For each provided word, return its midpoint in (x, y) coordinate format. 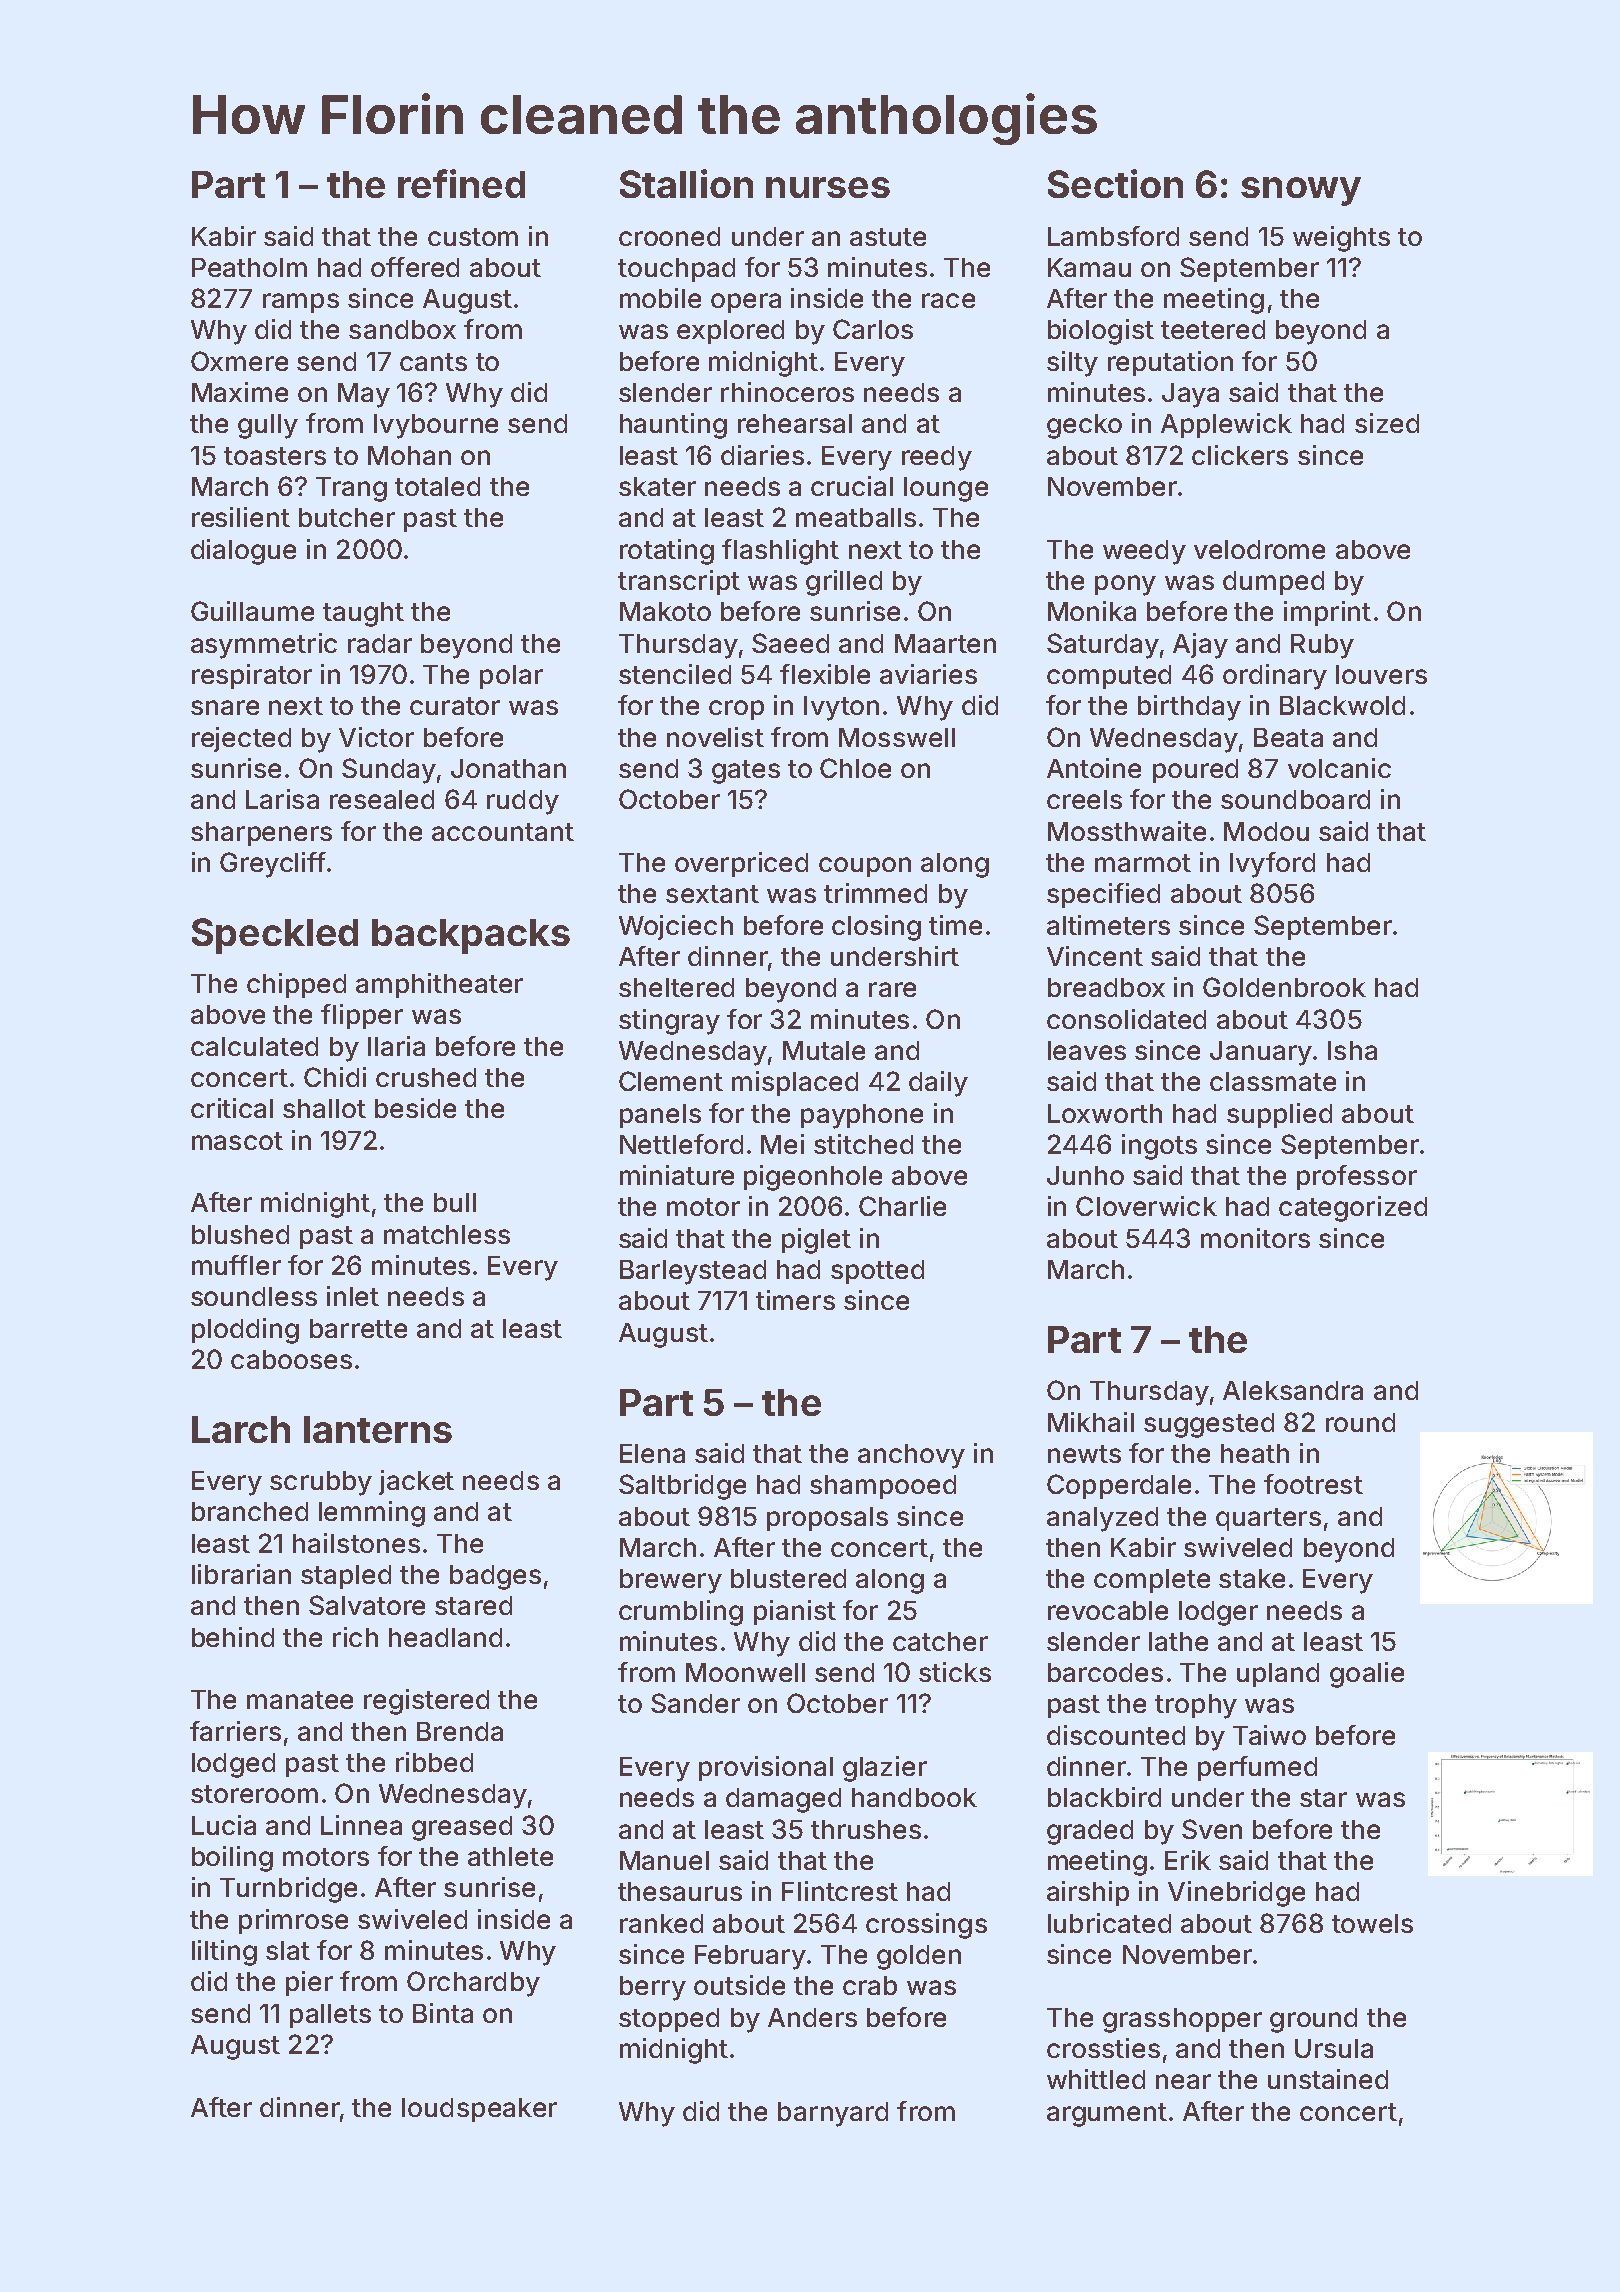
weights (1341, 239)
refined (461, 183)
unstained (1328, 2079)
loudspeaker (479, 2110)
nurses (828, 187)
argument (1107, 2115)
